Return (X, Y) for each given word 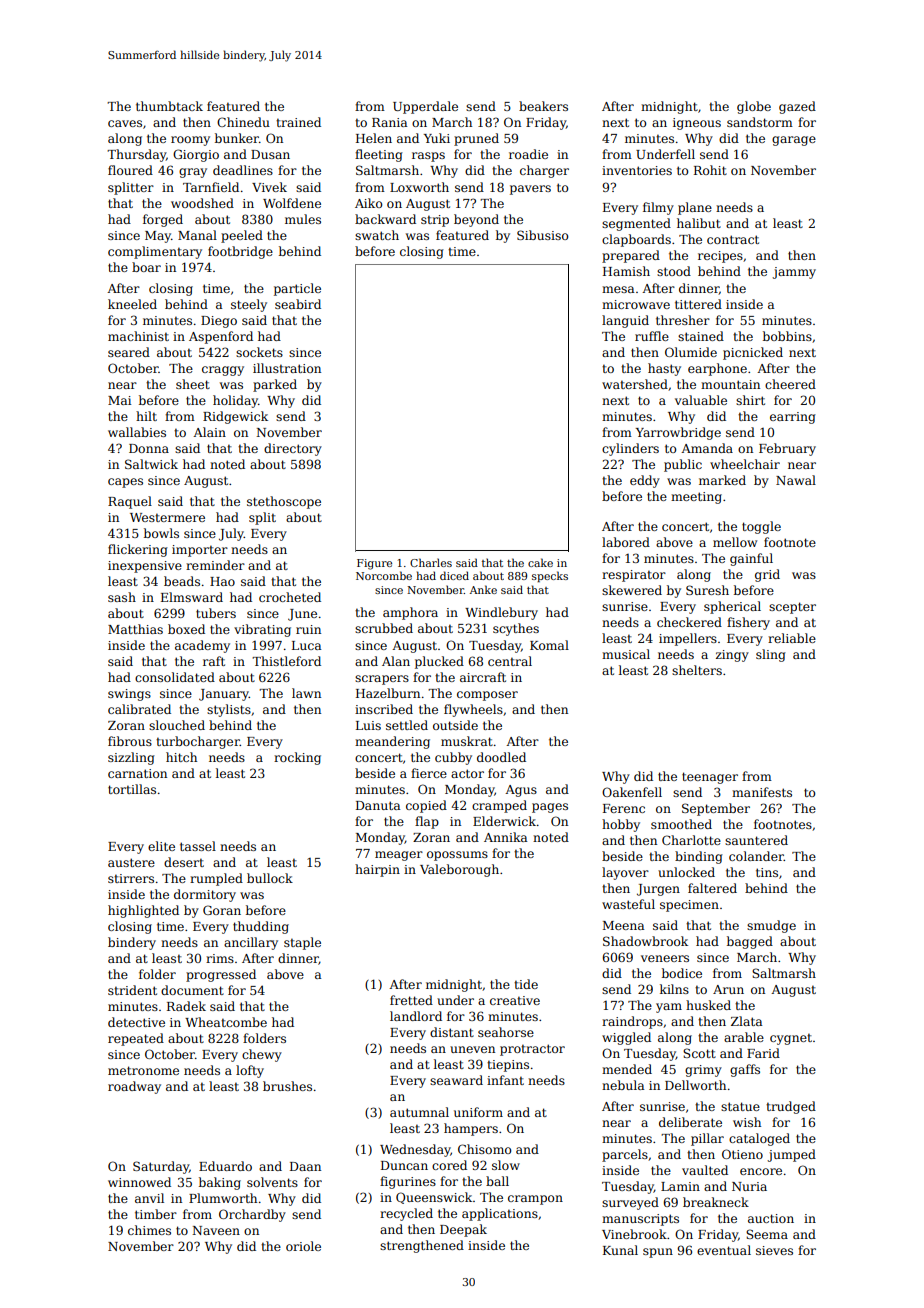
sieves (774, 1250)
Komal (549, 645)
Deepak (463, 1230)
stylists (229, 710)
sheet (193, 384)
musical (626, 654)
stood (674, 271)
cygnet (791, 1039)
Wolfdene (292, 203)
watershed (635, 384)
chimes (149, 1230)
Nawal (796, 480)
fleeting (379, 155)
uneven (472, 1049)
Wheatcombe (226, 1022)
